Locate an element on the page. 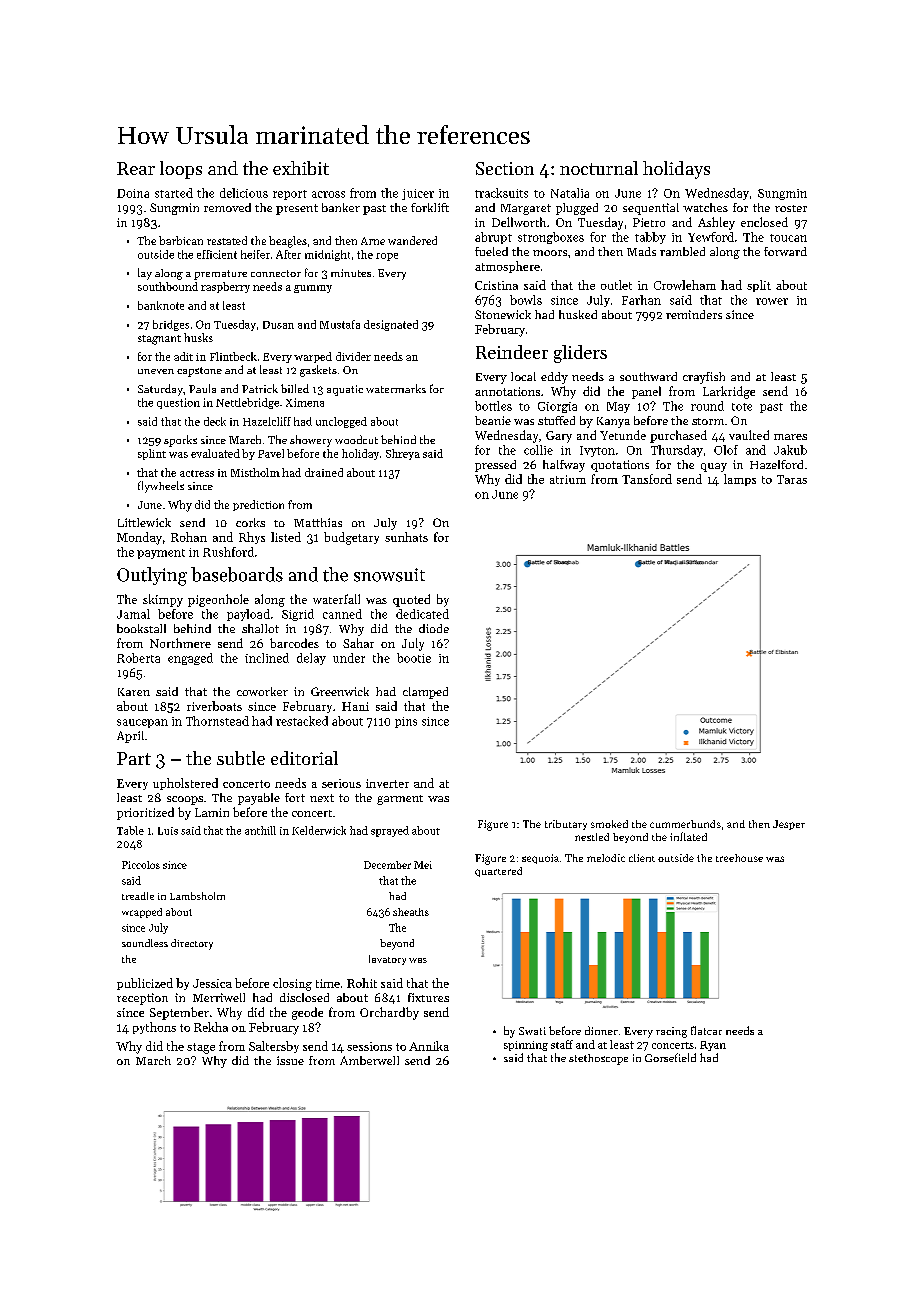 The width and height of the document is (924, 1314). Roberta is located at coordinates (138, 658).
